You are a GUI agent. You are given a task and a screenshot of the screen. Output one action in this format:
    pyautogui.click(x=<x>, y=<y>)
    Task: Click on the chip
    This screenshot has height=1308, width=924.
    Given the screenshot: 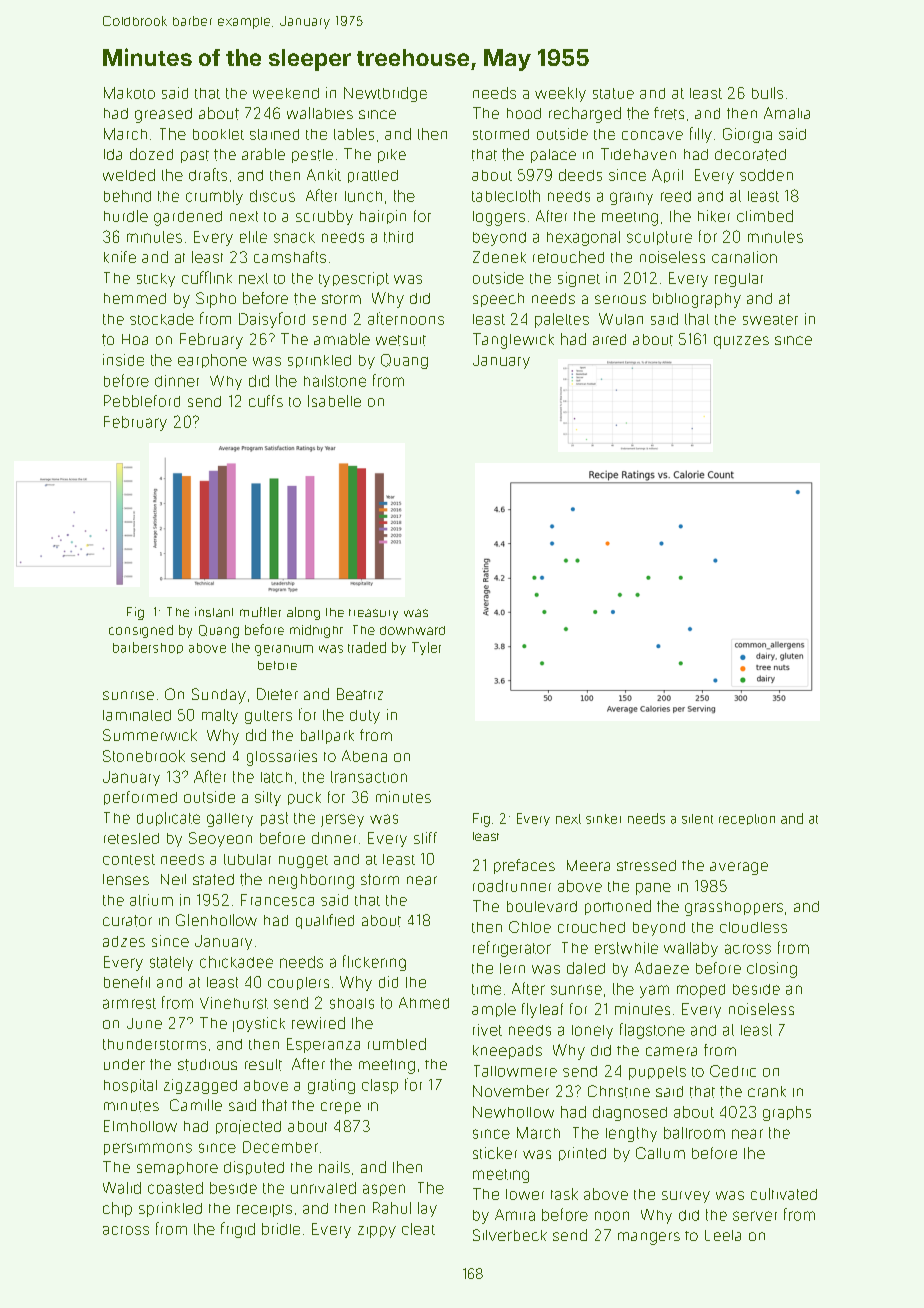 What is the action you would take?
    pyautogui.click(x=117, y=1209)
